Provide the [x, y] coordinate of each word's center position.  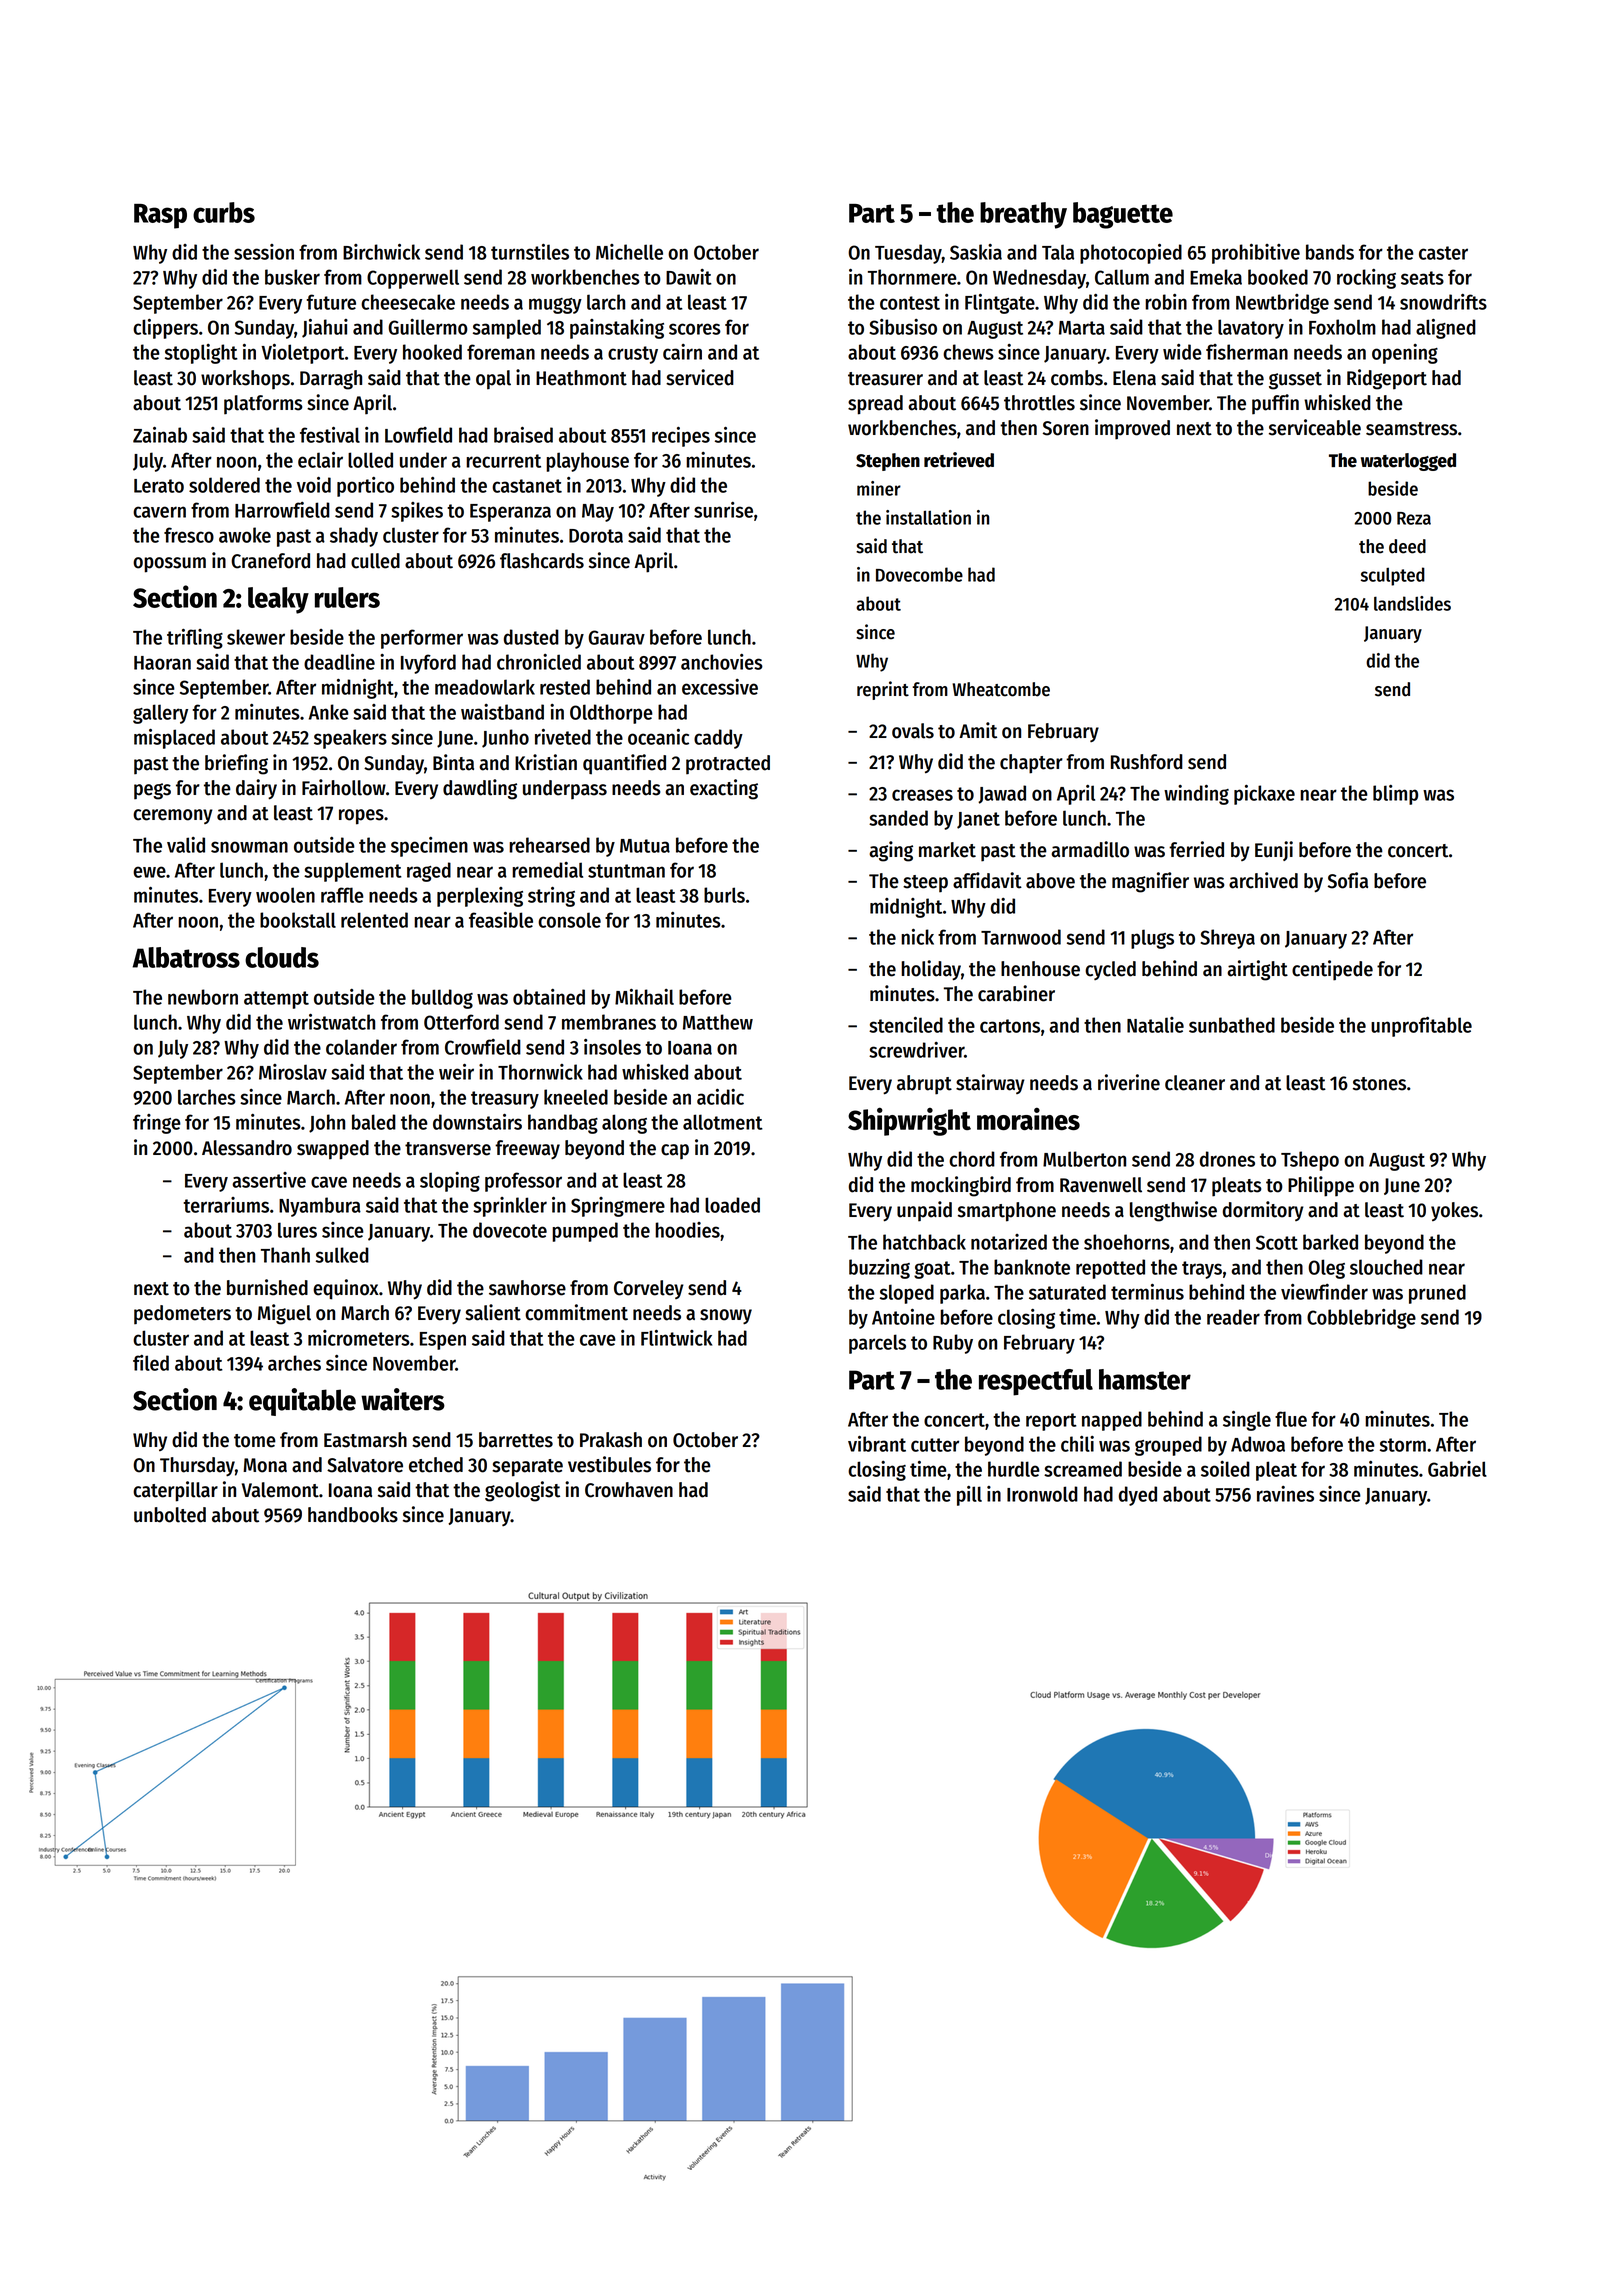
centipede [1332, 970]
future [331, 302]
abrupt [924, 1085]
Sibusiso [903, 327]
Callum [1122, 277]
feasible [501, 920]
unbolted [170, 1515]
